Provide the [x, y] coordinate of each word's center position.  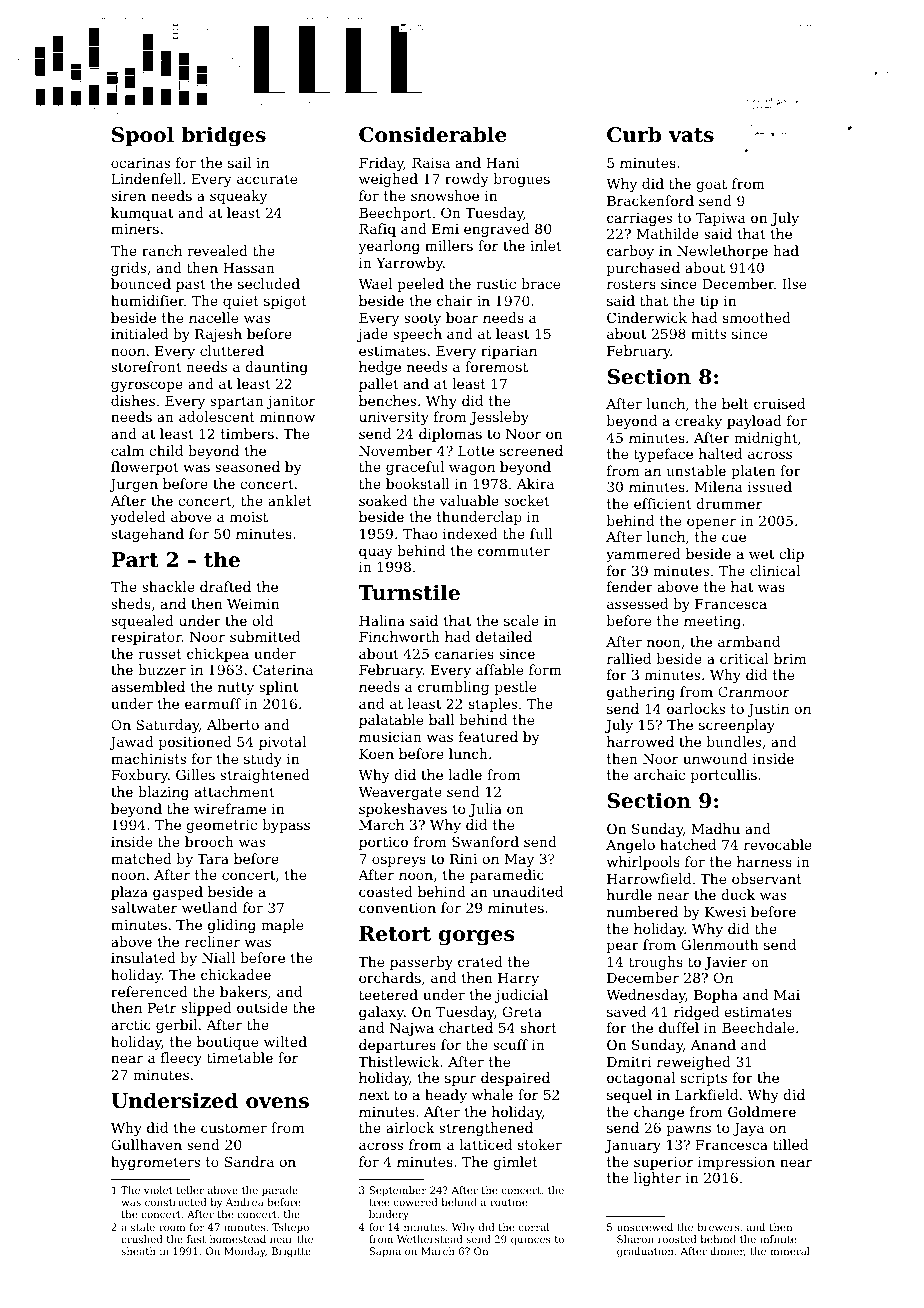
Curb [634, 134]
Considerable [433, 134]
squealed [142, 622]
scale [521, 620]
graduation [645, 1252]
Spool [143, 136]
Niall [218, 957]
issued [770, 486]
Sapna [385, 1252]
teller [190, 1190]
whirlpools [643, 863]
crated [480, 961]
